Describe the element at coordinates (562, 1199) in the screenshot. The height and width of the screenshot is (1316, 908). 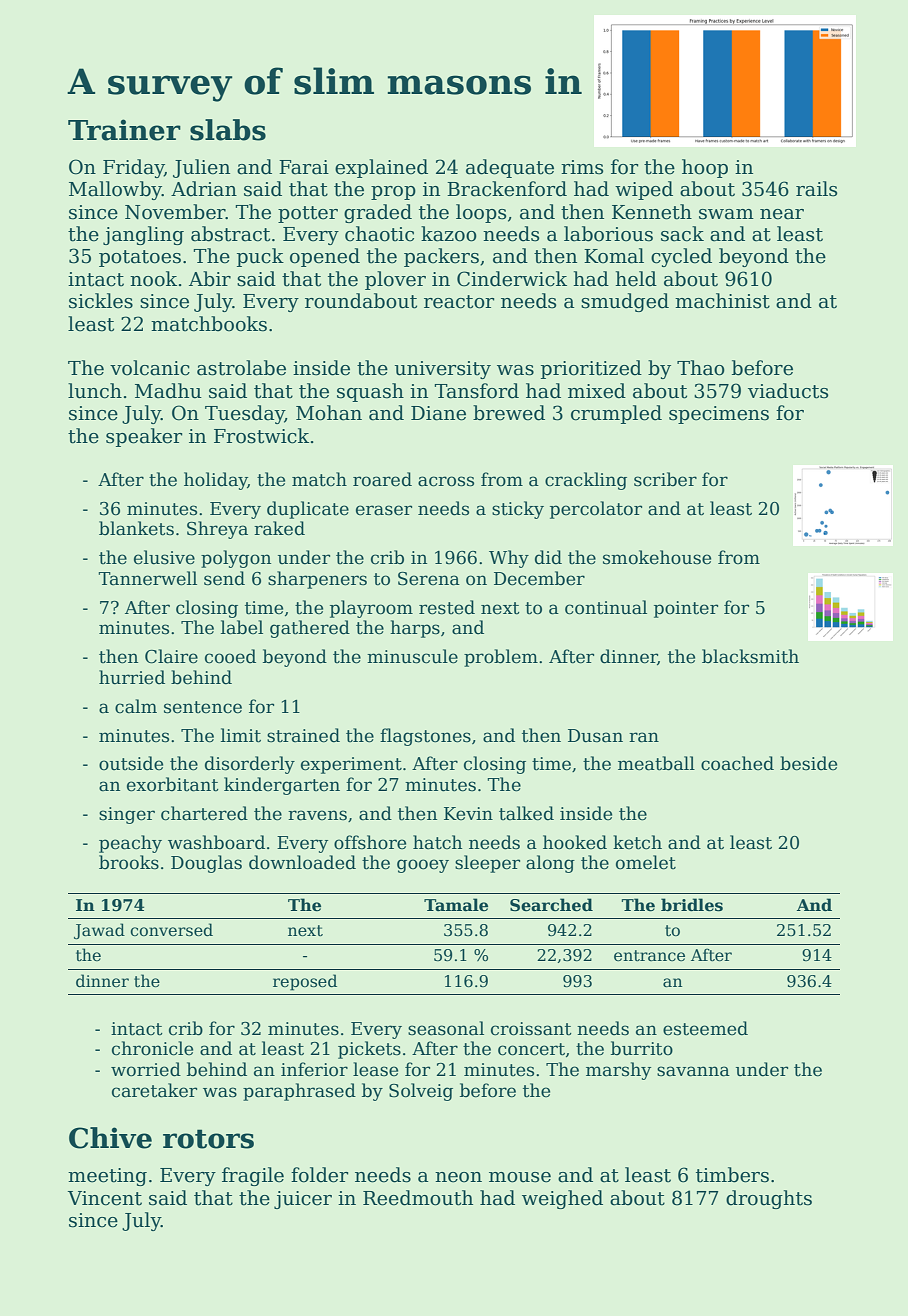
I see `weighed` at that location.
